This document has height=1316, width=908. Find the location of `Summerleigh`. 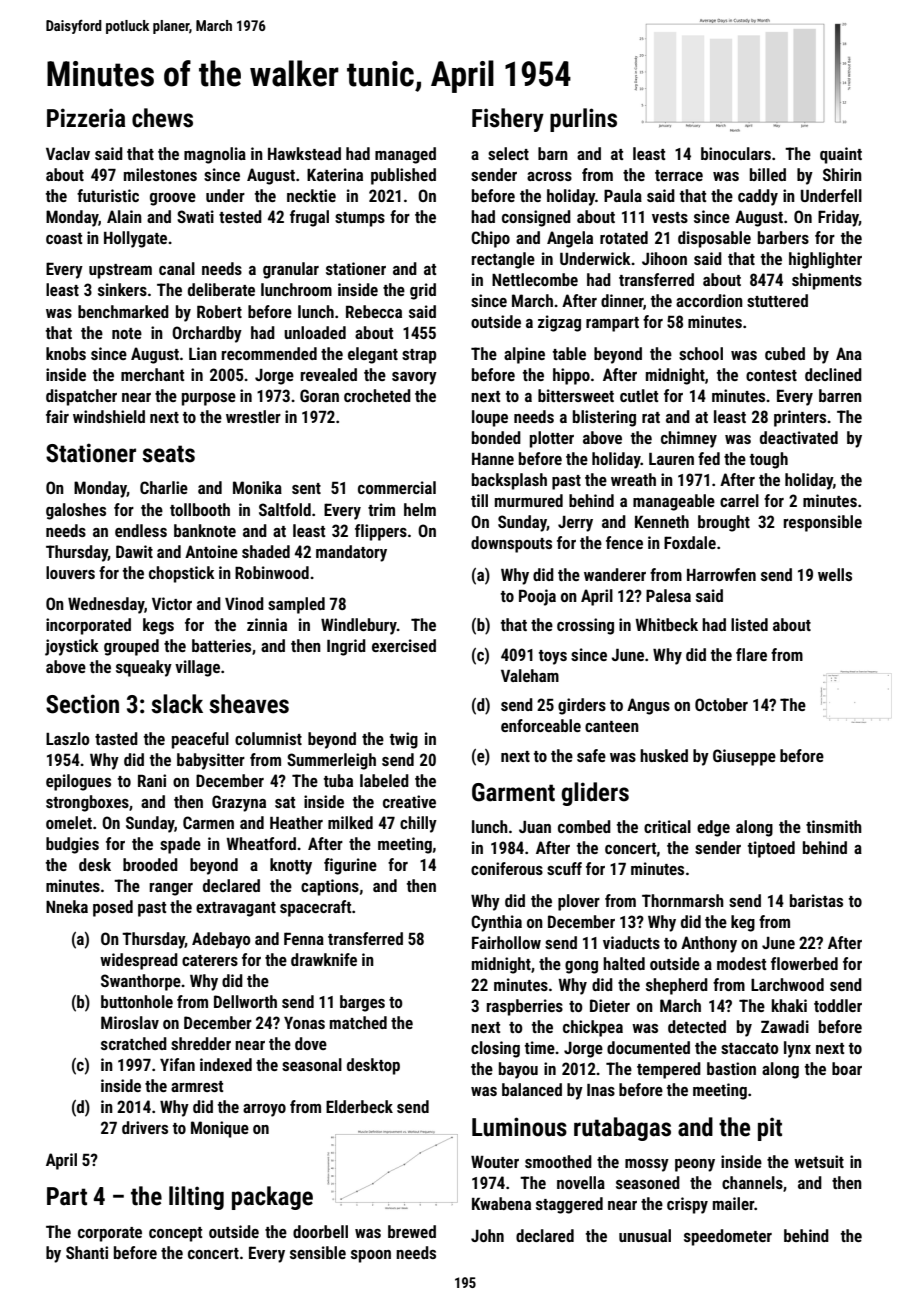

Summerleigh is located at coordinates (331, 761).
